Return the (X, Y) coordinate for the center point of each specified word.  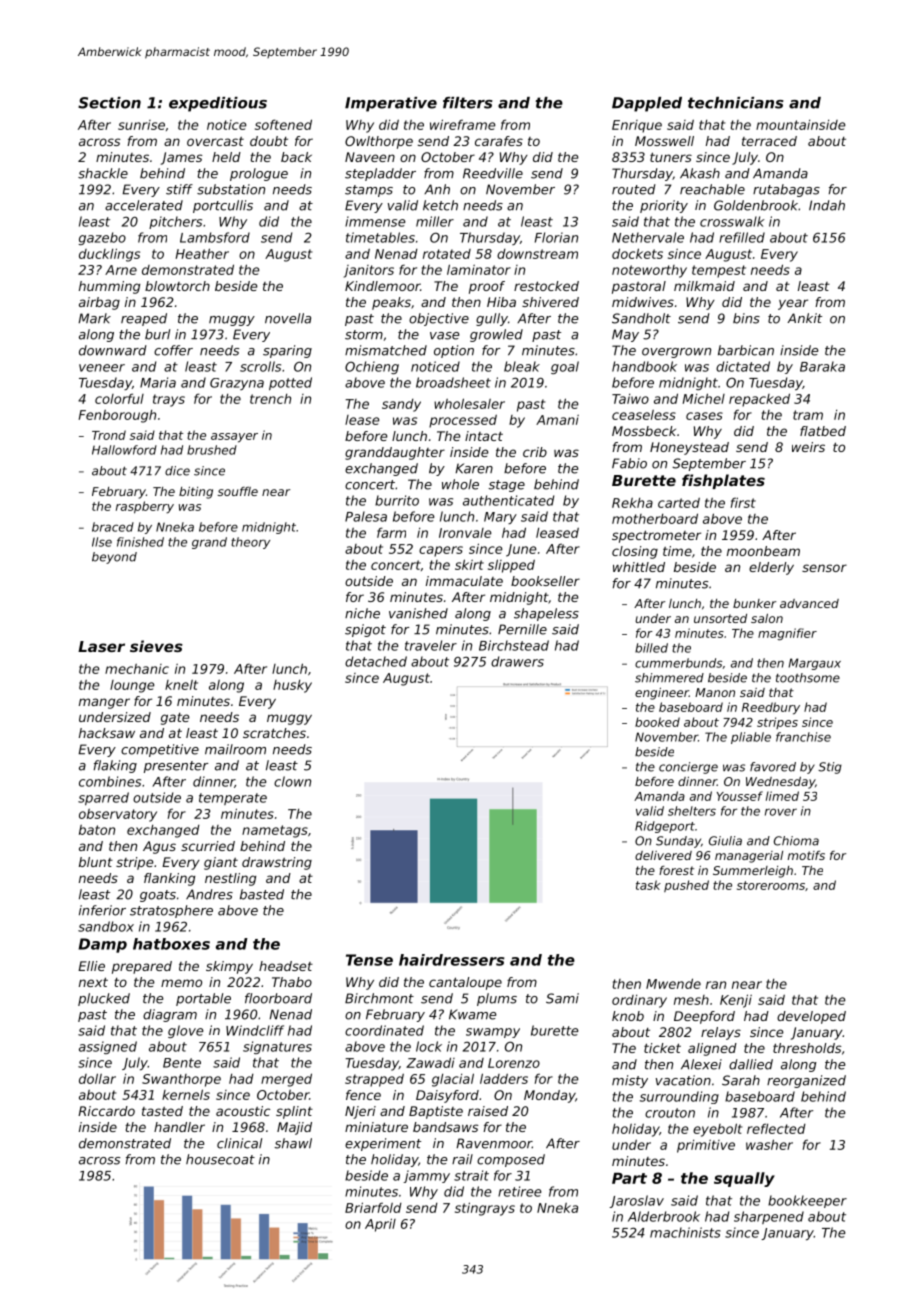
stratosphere (171, 911)
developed (811, 1017)
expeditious (218, 104)
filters (468, 103)
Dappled (647, 104)
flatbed (823, 431)
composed (511, 1160)
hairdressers (451, 960)
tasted (162, 1111)
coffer (173, 350)
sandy (401, 405)
